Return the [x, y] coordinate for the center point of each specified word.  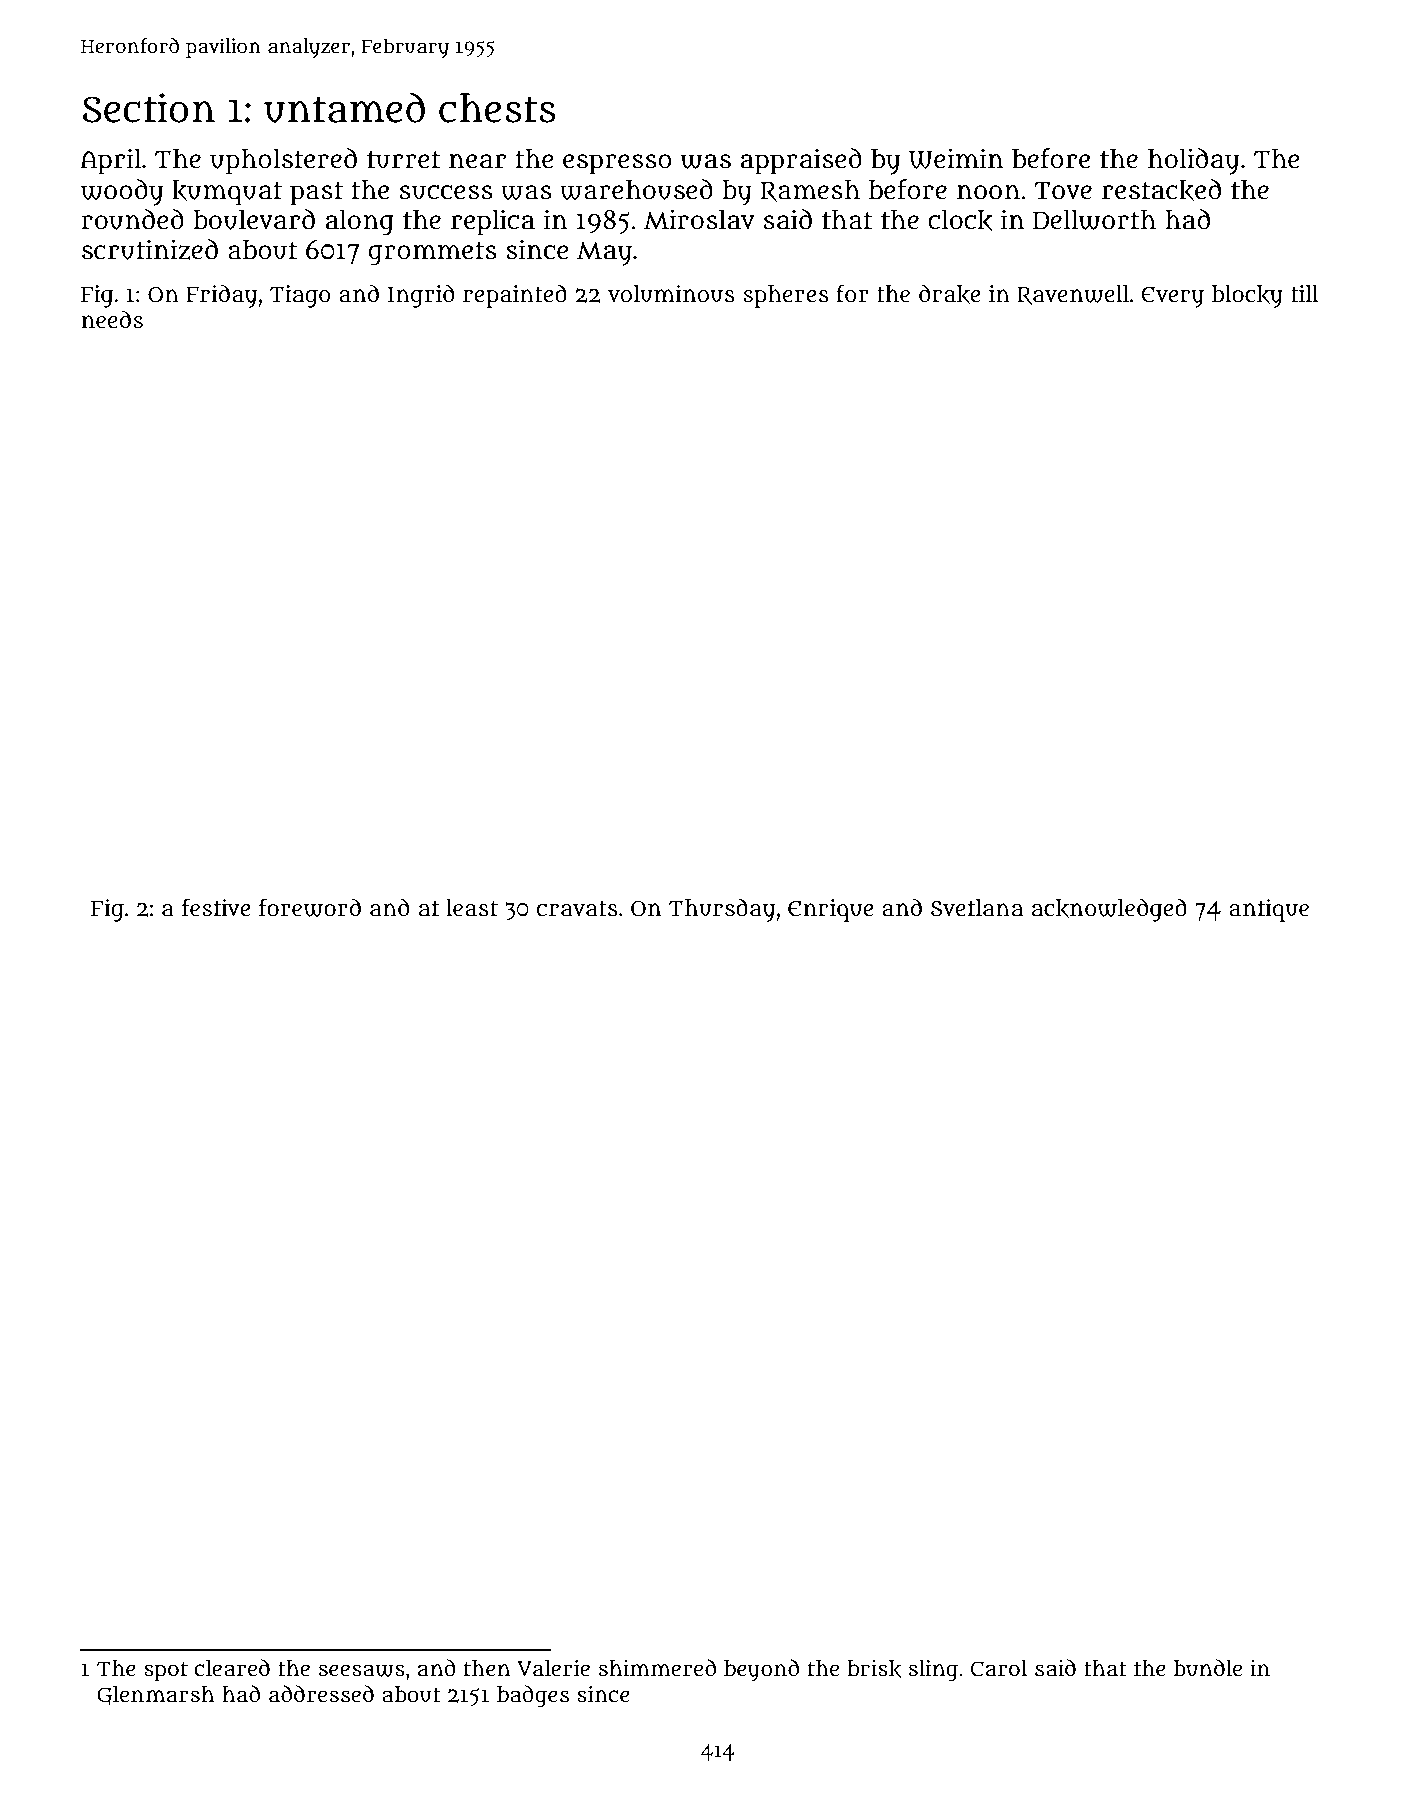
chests [497, 108]
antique [1269, 910]
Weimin [956, 158]
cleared [232, 1668]
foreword [310, 907]
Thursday [722, 910]
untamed [344, 107]
